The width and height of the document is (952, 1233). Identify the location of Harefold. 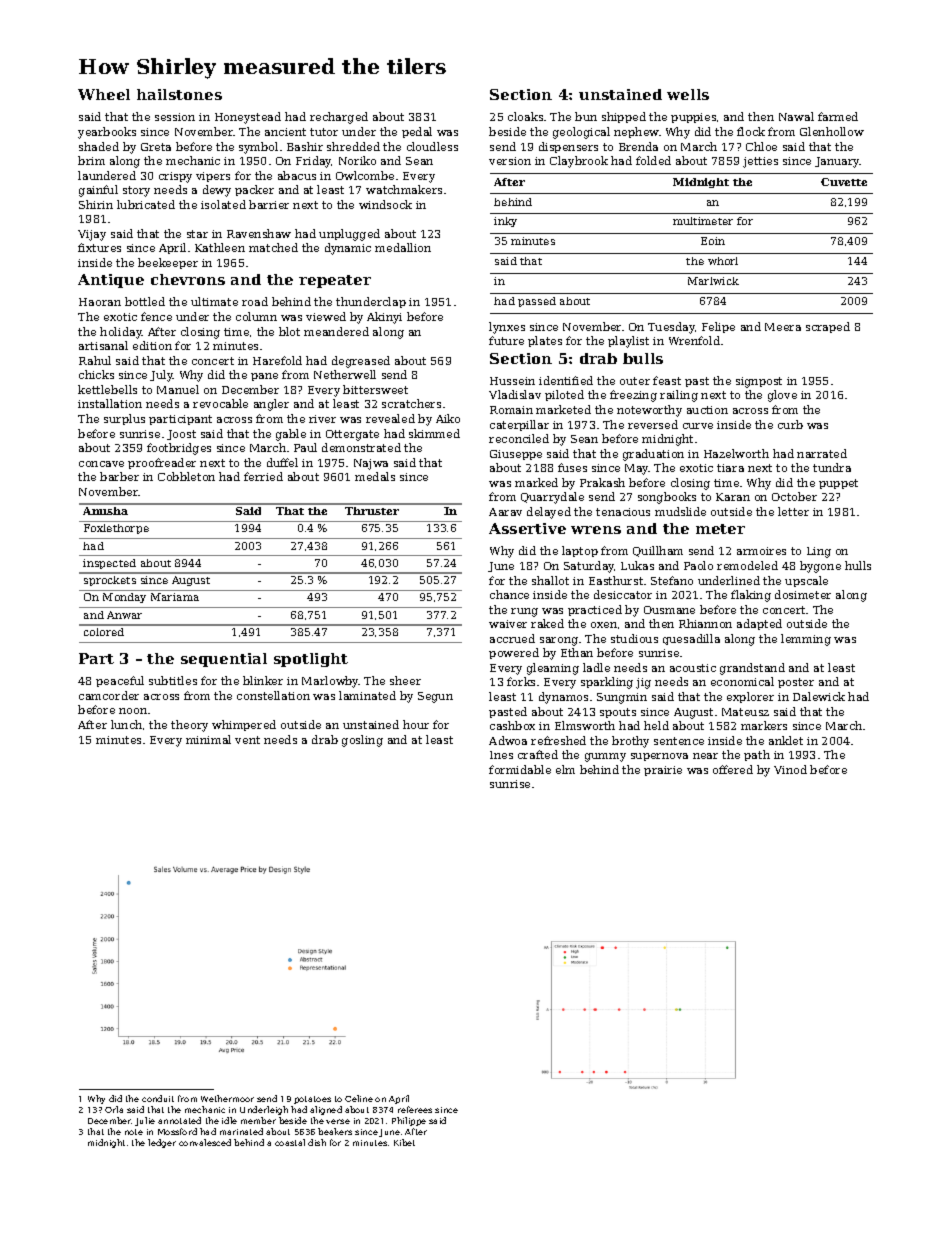
(277, 360).
